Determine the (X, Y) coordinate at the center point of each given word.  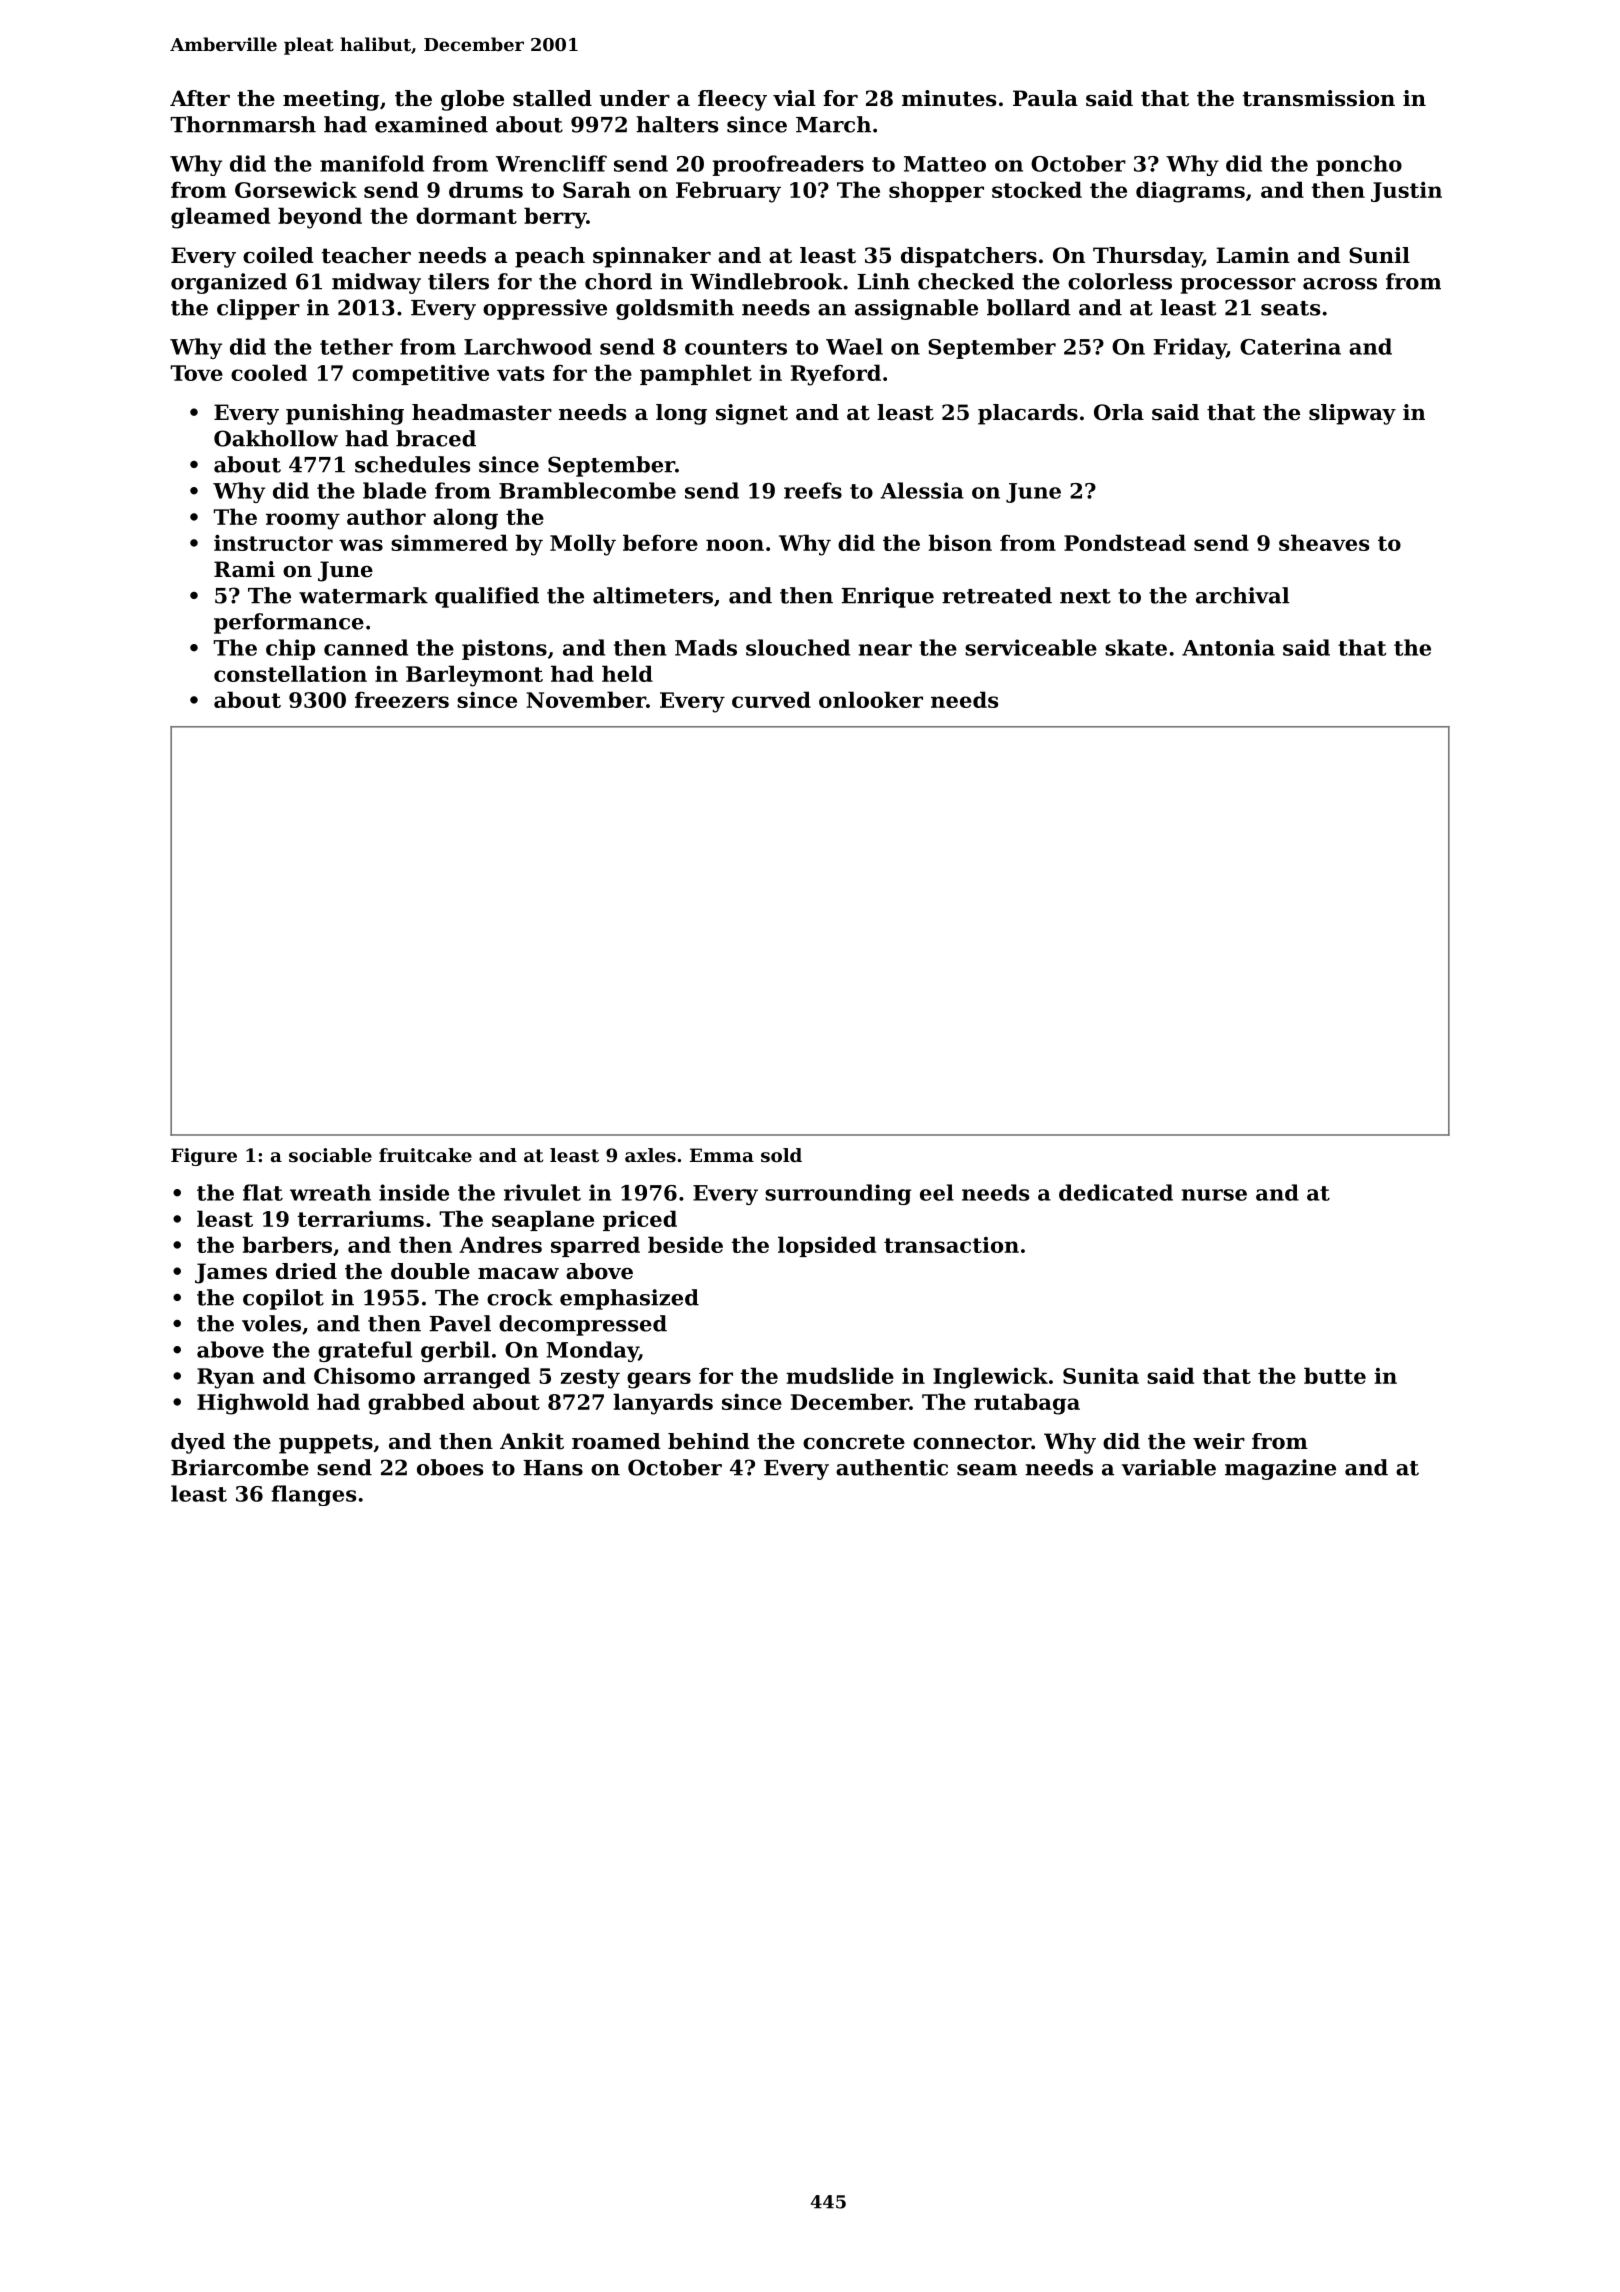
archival (1242, 595)
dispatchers (969, 257)
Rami (244, 569)
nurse (1214, 1195)
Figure (204, 1157)
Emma (722, 1155)
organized (229, 283)
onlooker (871, 699)
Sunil (1379, 255)
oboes (450, 1467)
